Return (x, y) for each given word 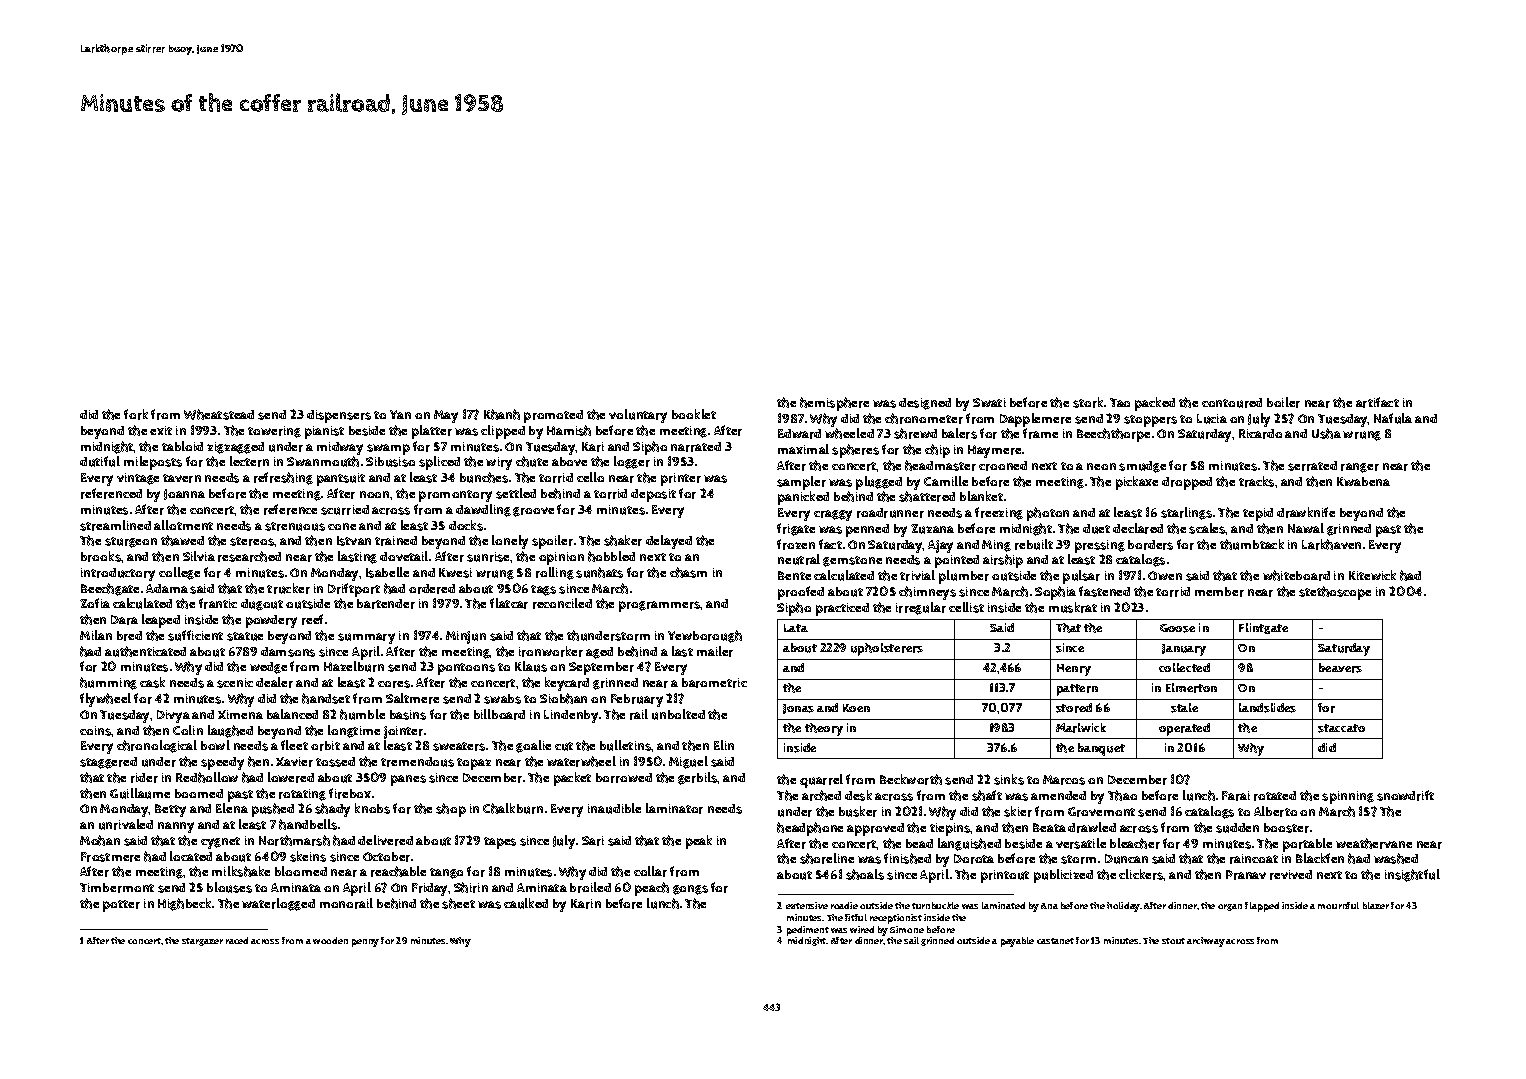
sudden (1237, 828)
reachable (398, 871)
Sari (593, 841)
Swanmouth (323, 461)
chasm (688, 572)
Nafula (1393, 418)
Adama (167, 588)
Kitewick (1372, 575)
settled (516, 493)
